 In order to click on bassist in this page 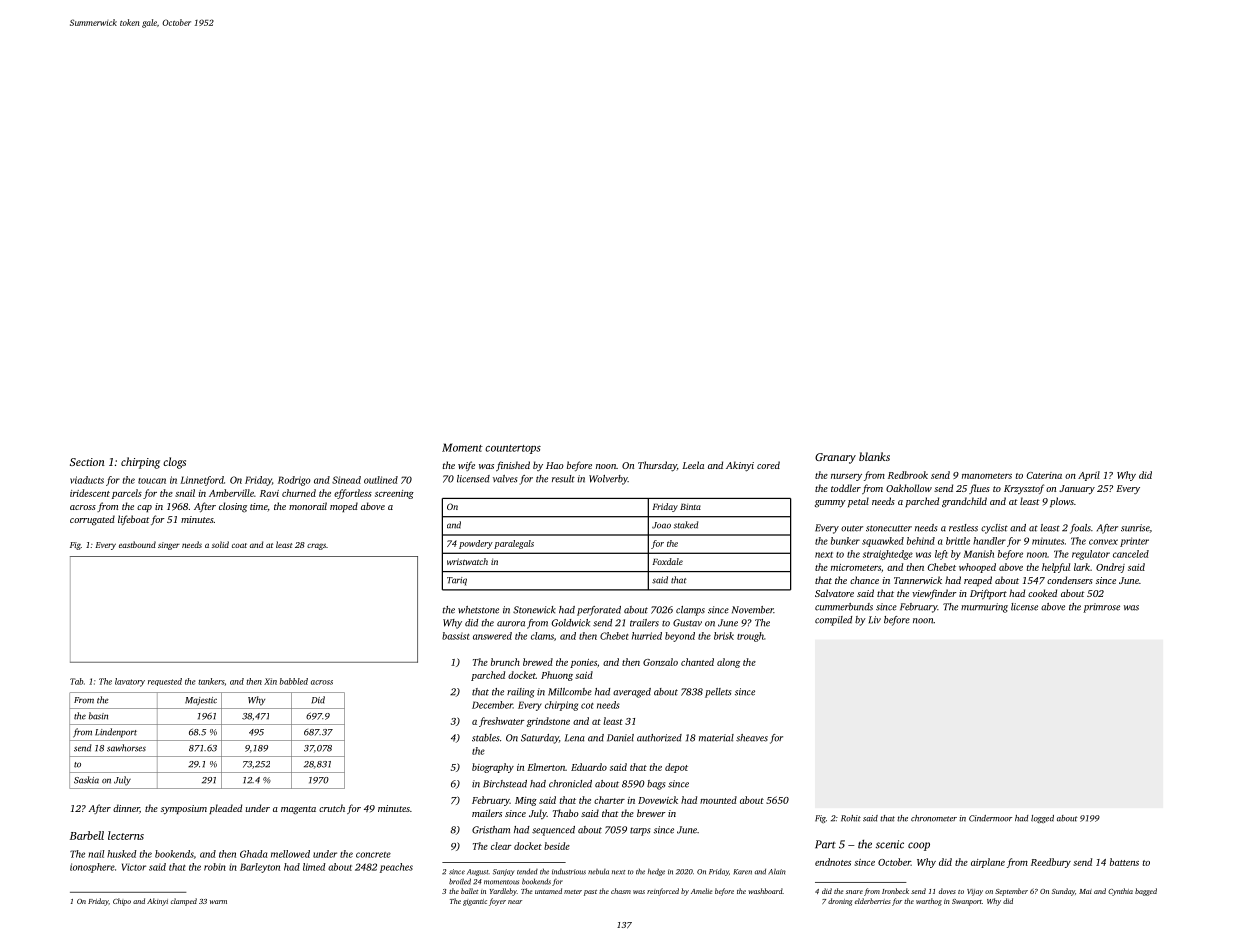, I will do `click(456, 636)`.
